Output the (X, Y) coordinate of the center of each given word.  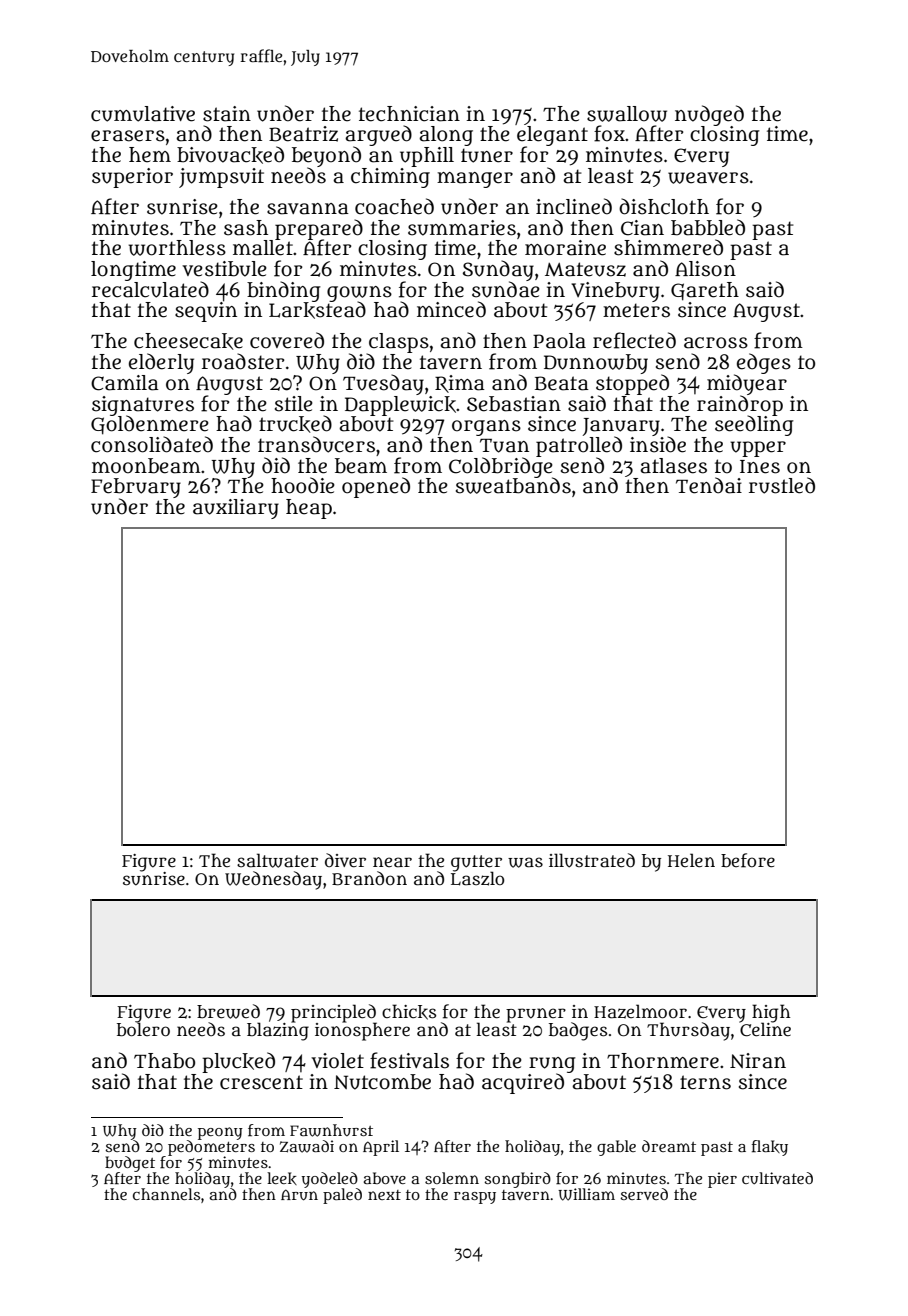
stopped (632, 384)
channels (166, 1194)
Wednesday (273, 880)
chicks (409, 1012)
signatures (143, 406)
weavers (708, 178)
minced (451, 309)
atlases (673, 466)
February (136, 488)
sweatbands (513, 486)
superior (132, 178)
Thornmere (663, 1061)
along (446, 136)
